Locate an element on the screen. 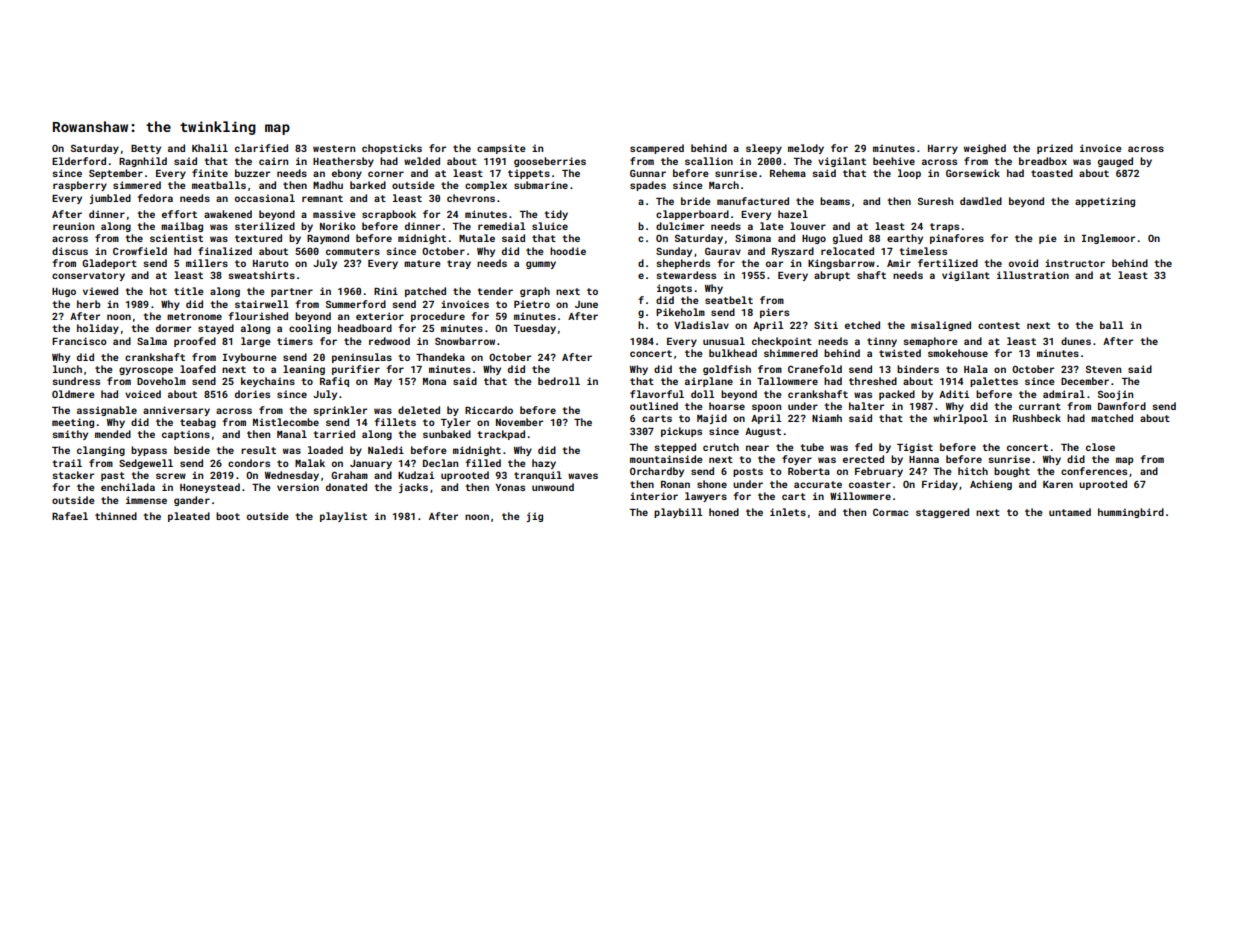  campsite is located at coordinates (501, 149).
